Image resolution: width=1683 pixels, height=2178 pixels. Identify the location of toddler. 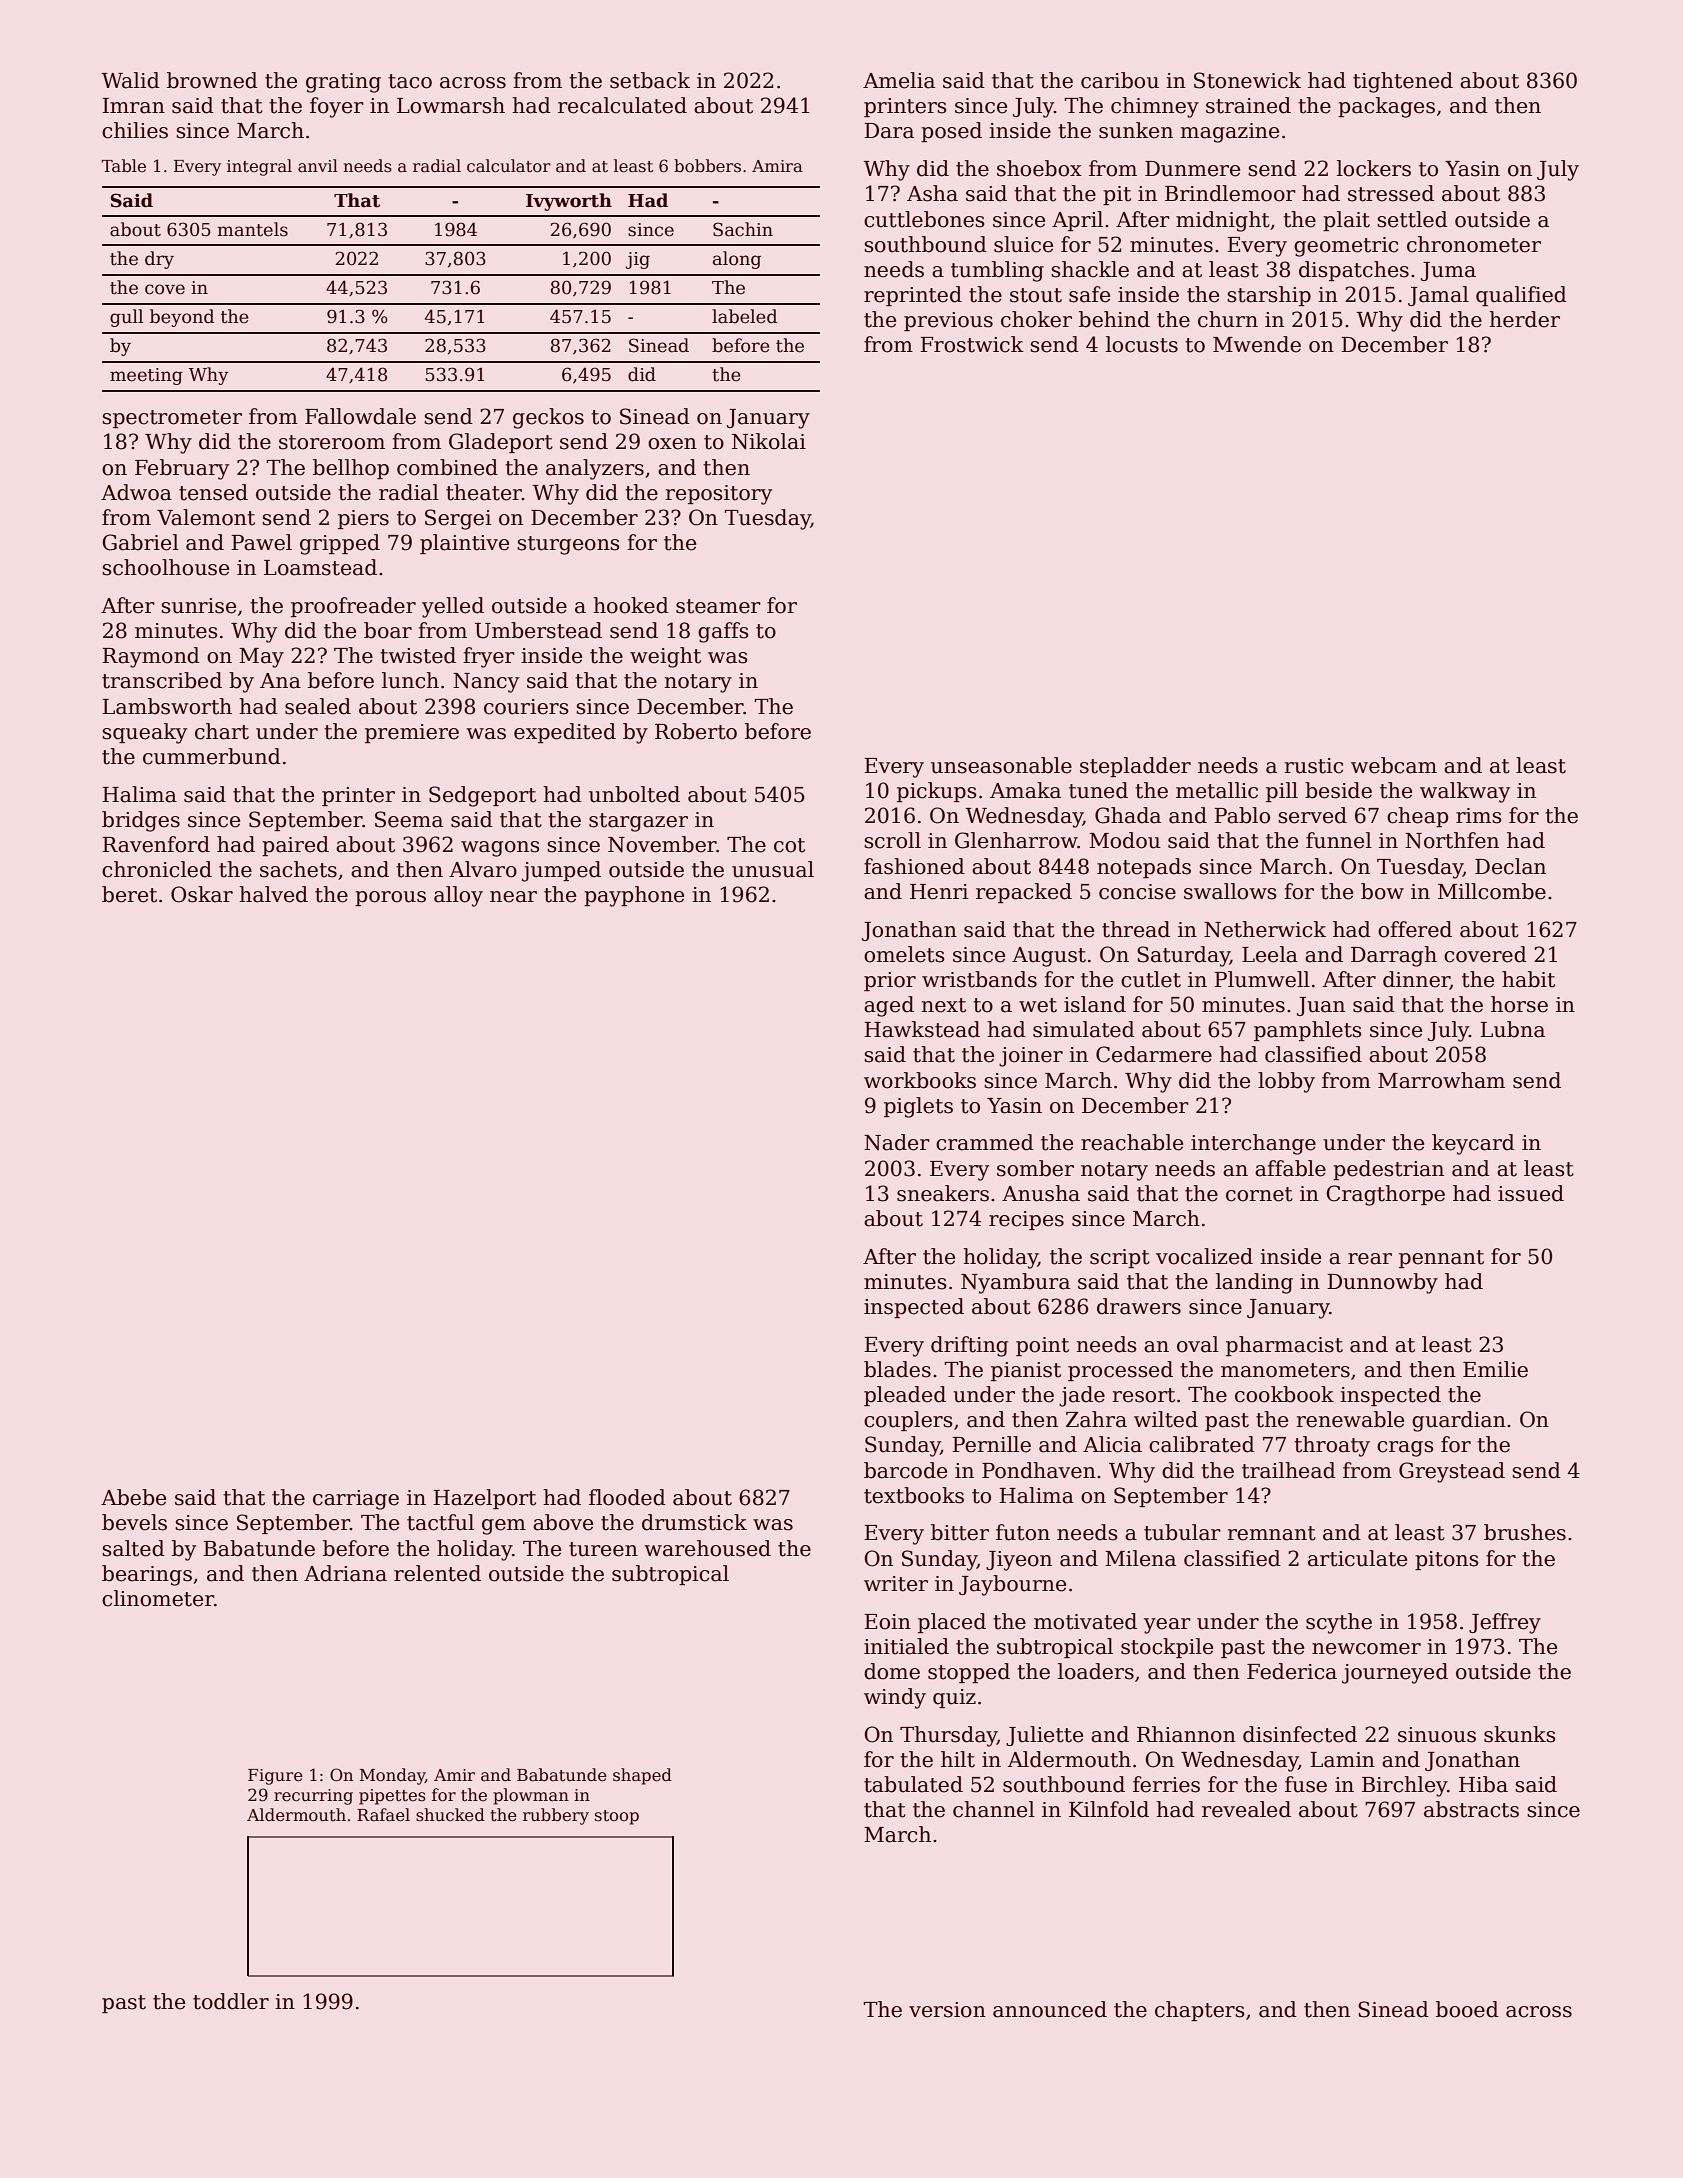
(231, 2001).
